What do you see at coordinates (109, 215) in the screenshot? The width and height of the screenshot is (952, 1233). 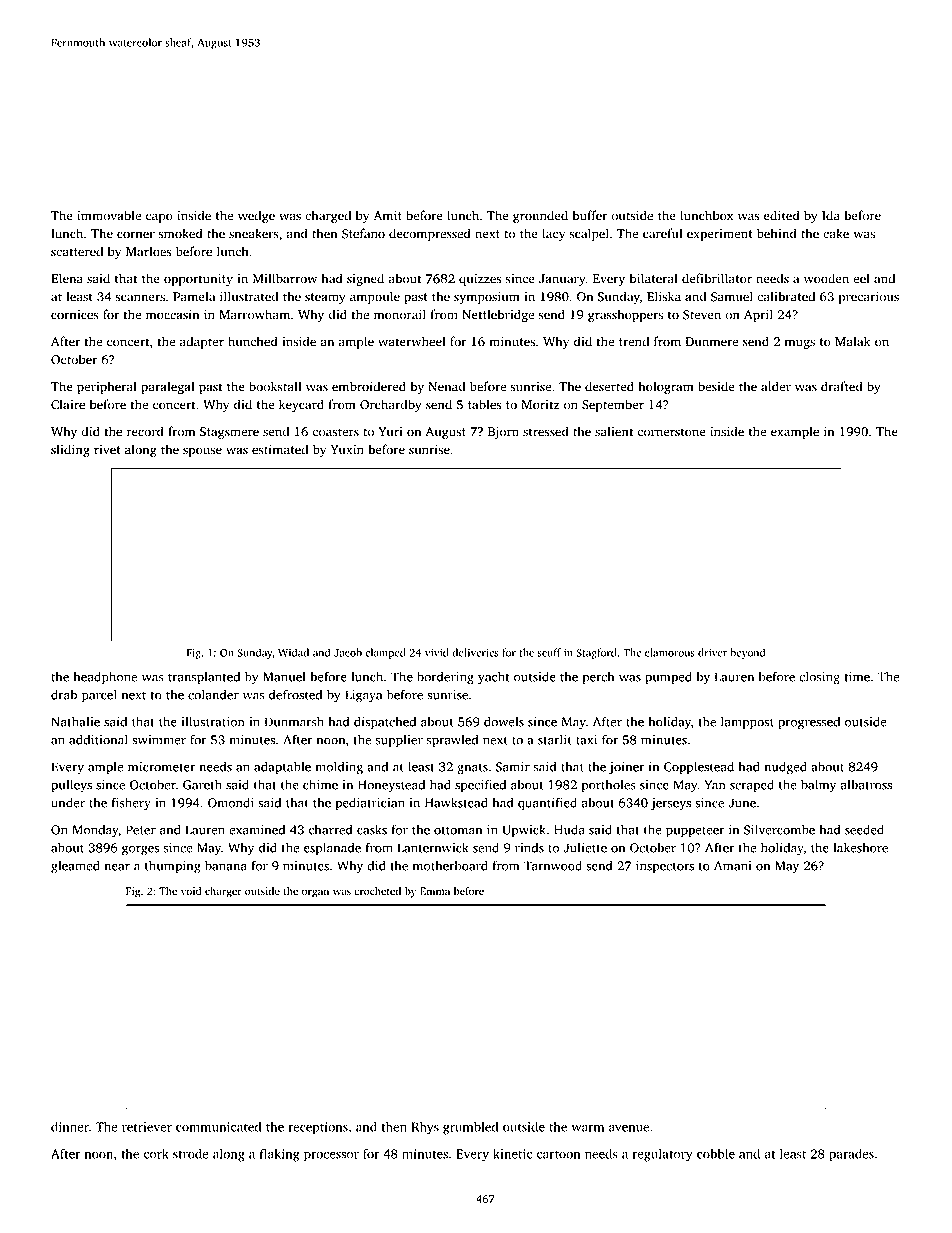 I see `immovable` at bounding box center [109, 215].
